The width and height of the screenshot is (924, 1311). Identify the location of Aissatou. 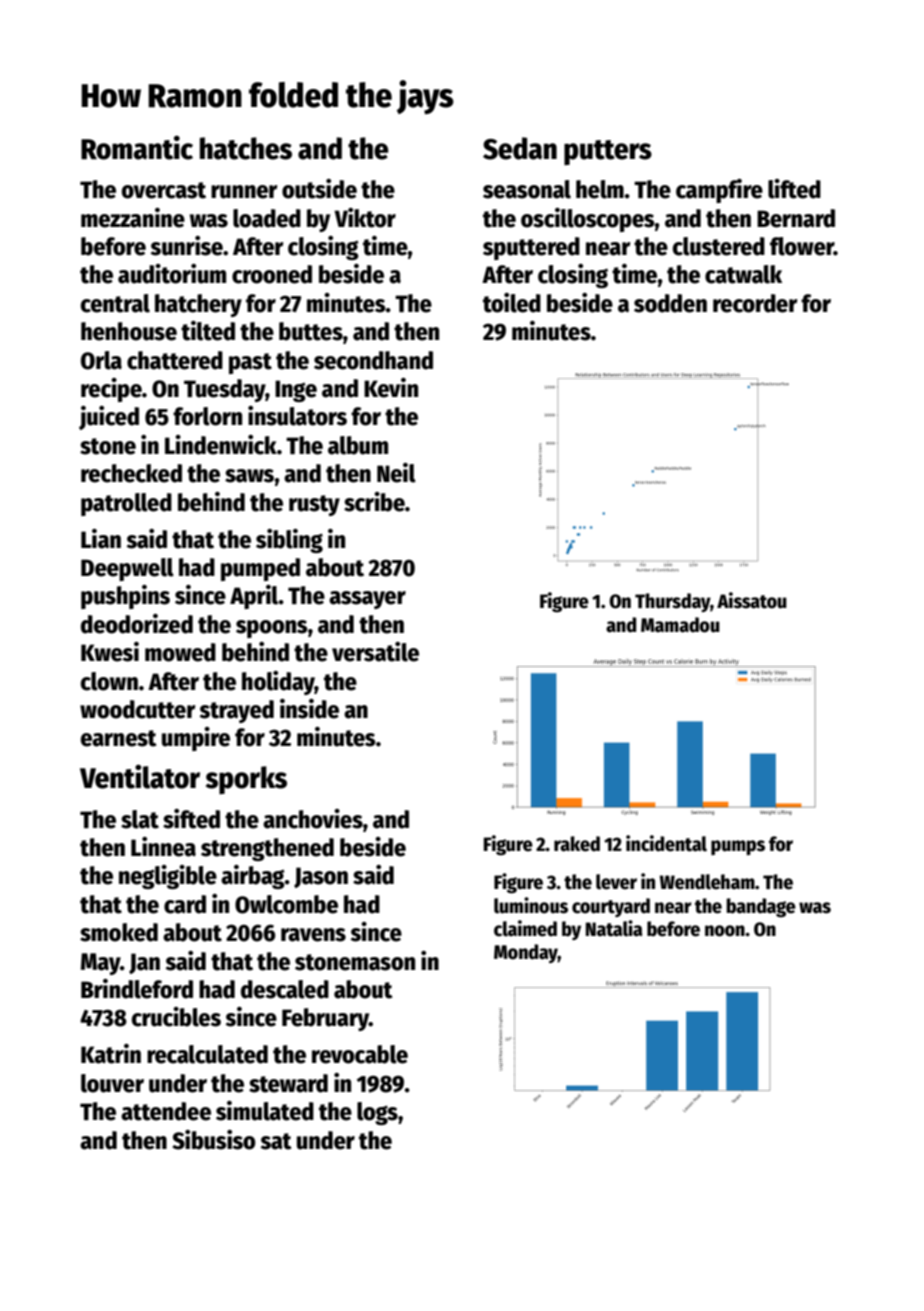
(752, 600).
